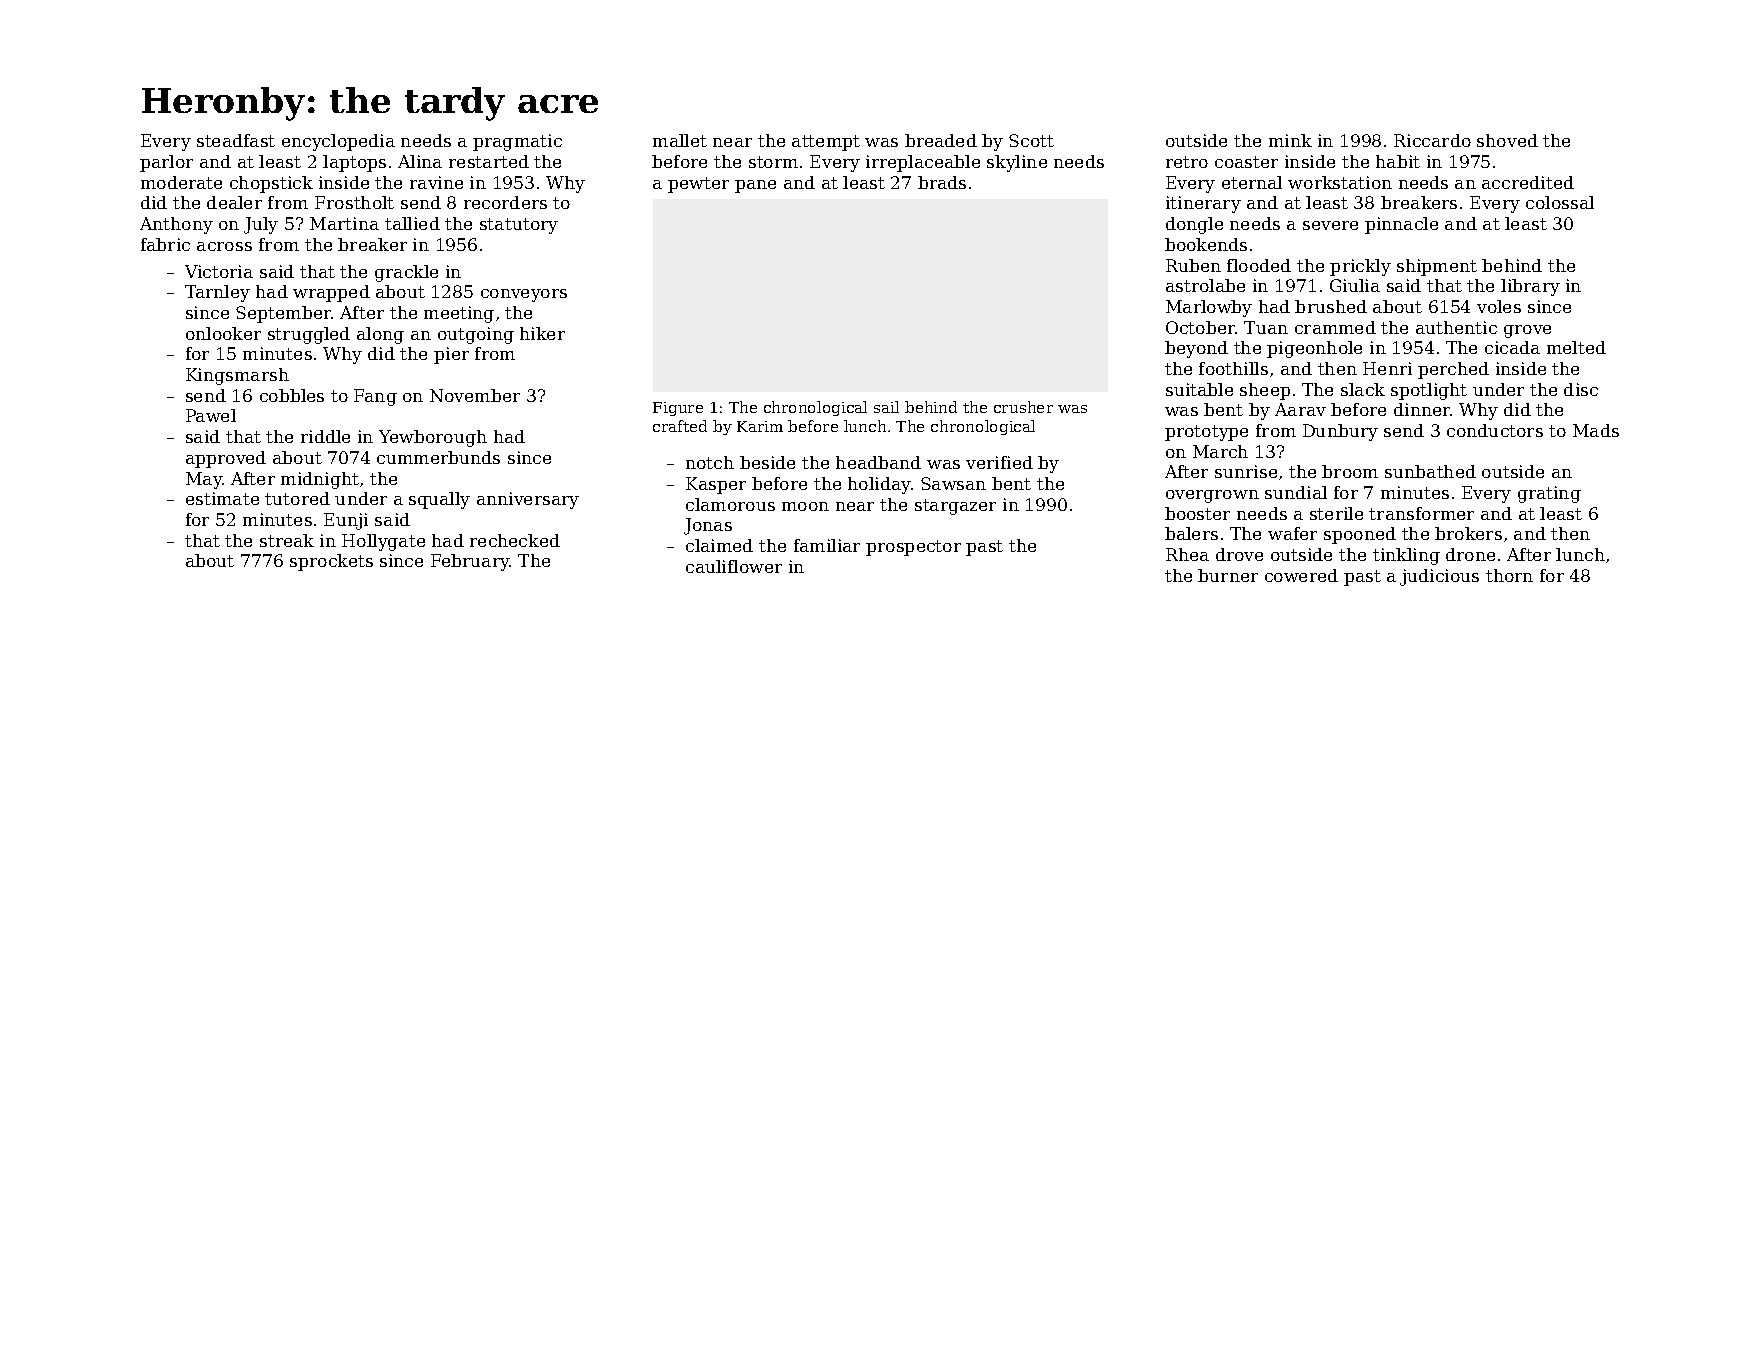  Describe the element at coordinates (734, 566) in the page. I see `cauliflower` at that location.
